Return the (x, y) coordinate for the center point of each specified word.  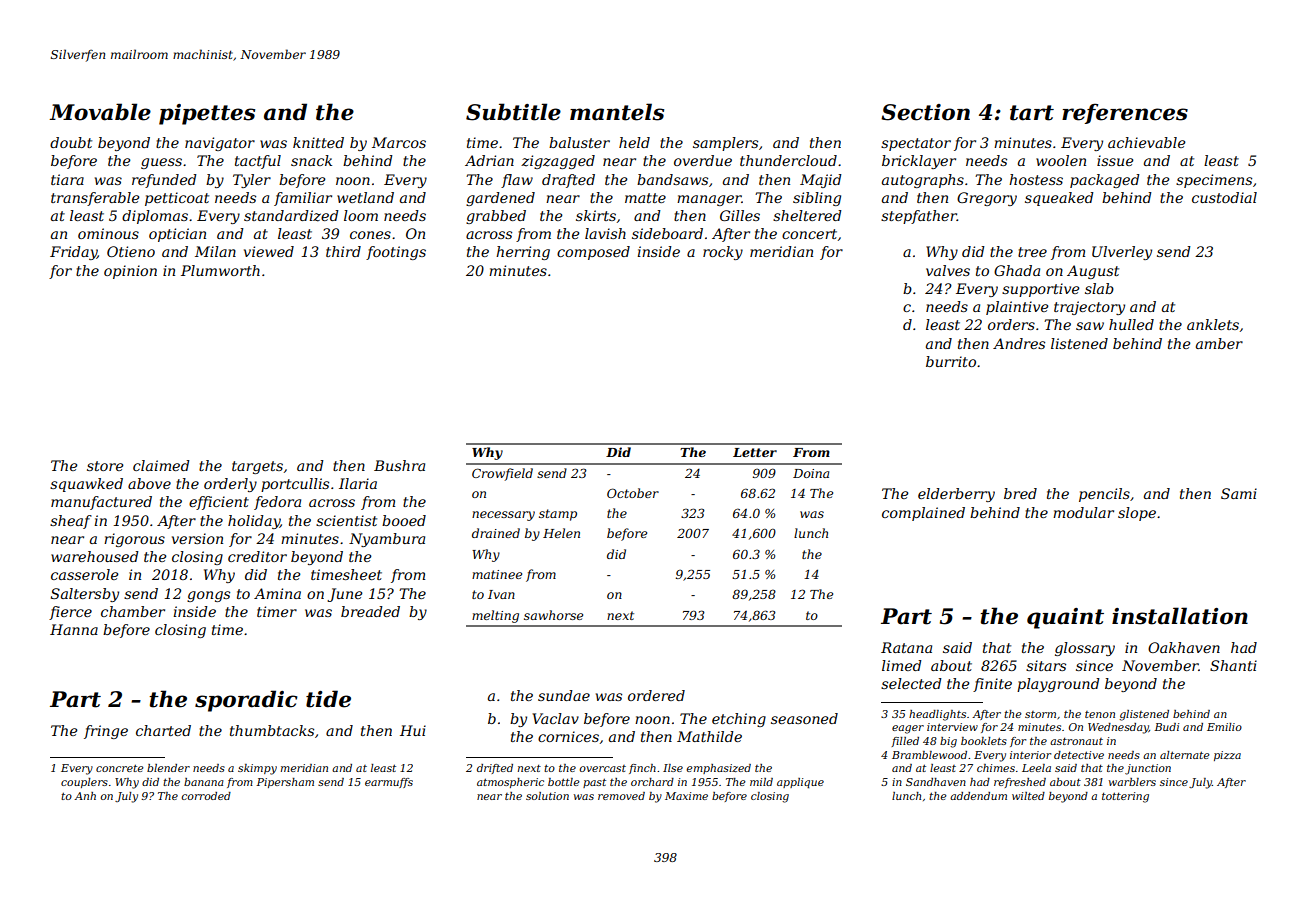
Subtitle (513, 112)
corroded (206, 796)
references (1125, 114)
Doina (811, 473)
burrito (951, 361)
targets (257, 467)
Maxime (686, 796)
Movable (100, 112)
